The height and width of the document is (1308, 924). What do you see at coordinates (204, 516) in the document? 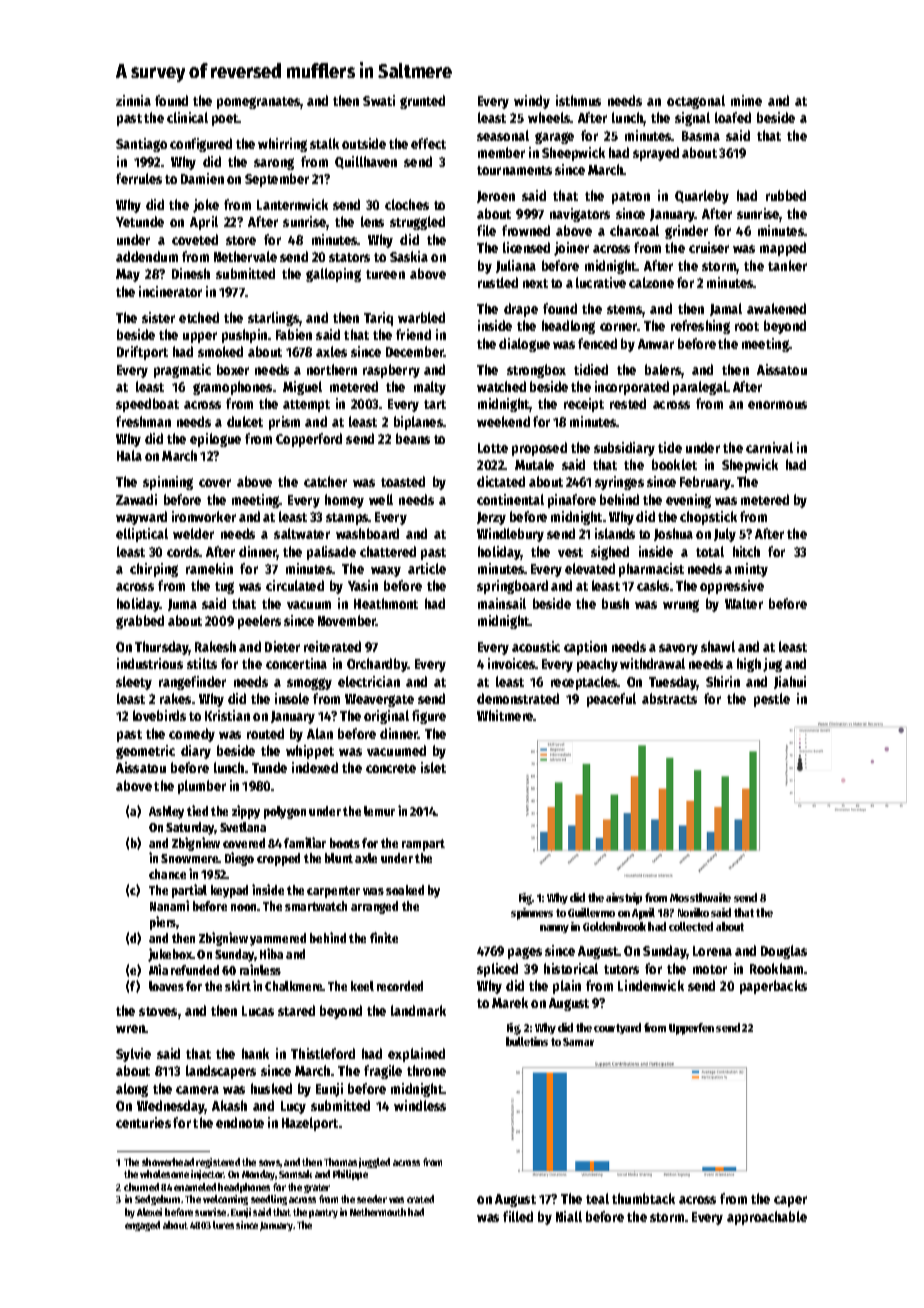
I see `ironworker` at bounding box center [204, 516].
